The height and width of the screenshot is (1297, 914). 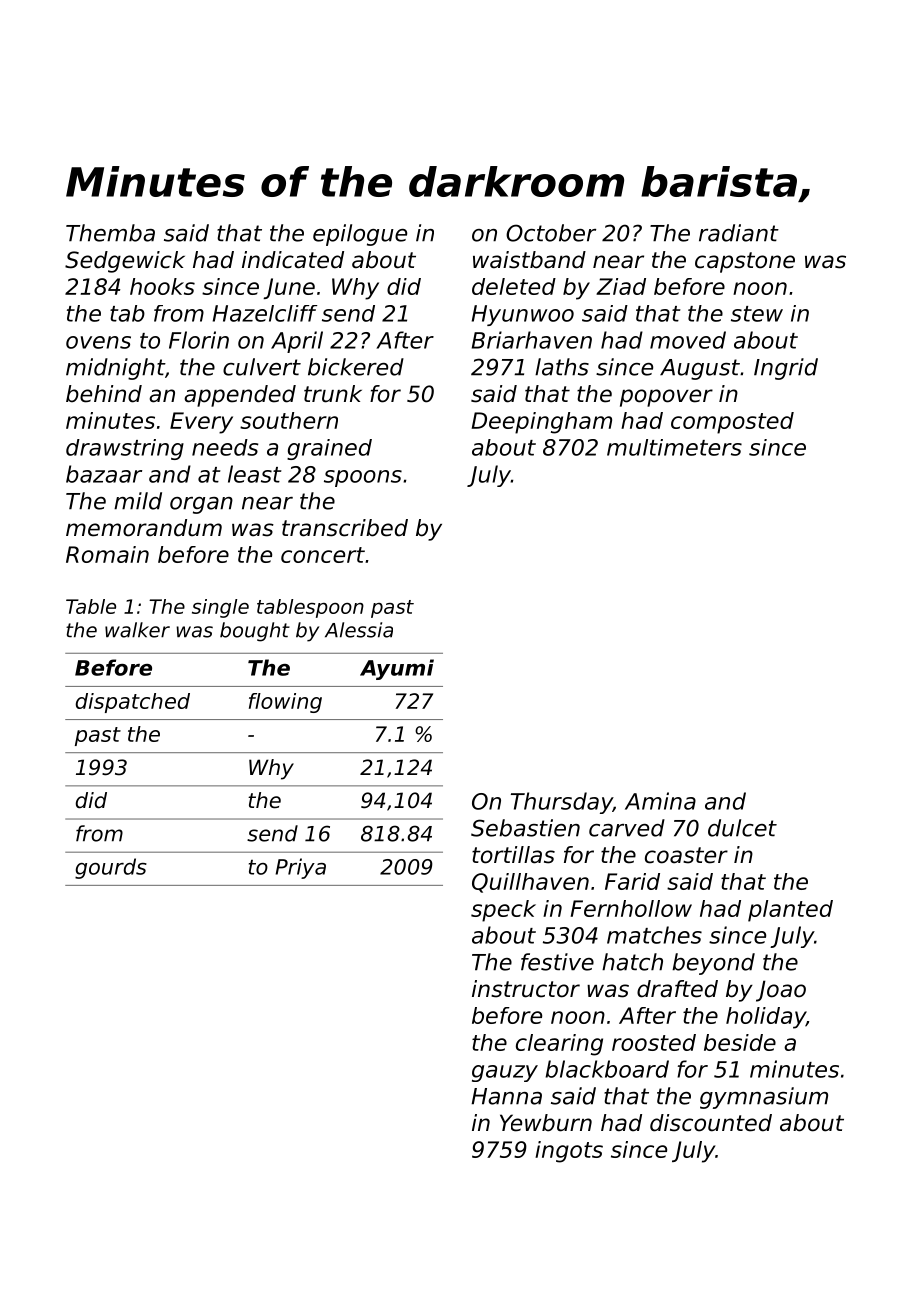 What do you see at coordinates (333, 394) in the screenshot?
I see `trunk` at bounding box center [333, 394].
